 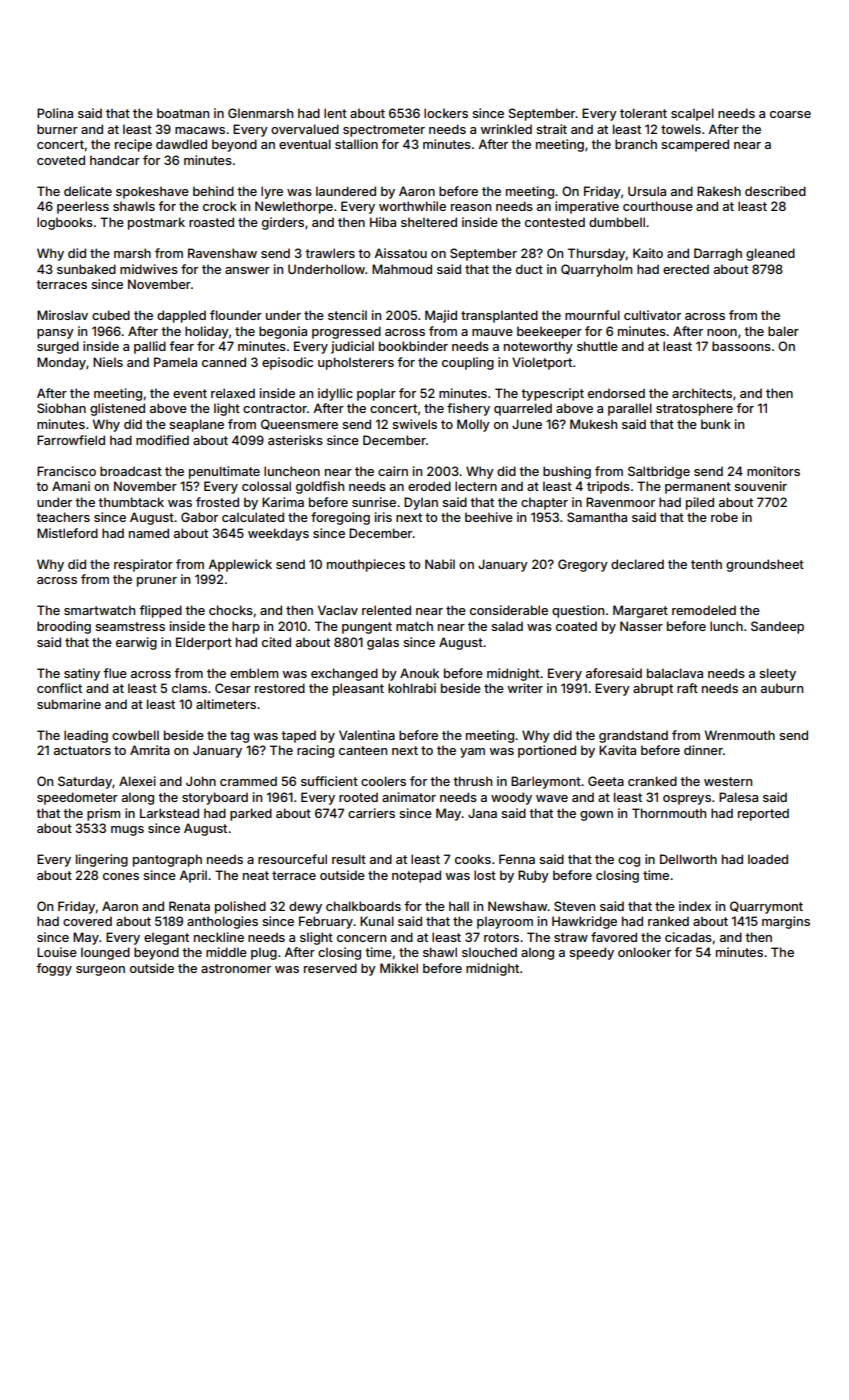 What do you see at coordinates (782, 688) in the screenshot?
I see `auburn` at bounding box center [782, 688].
